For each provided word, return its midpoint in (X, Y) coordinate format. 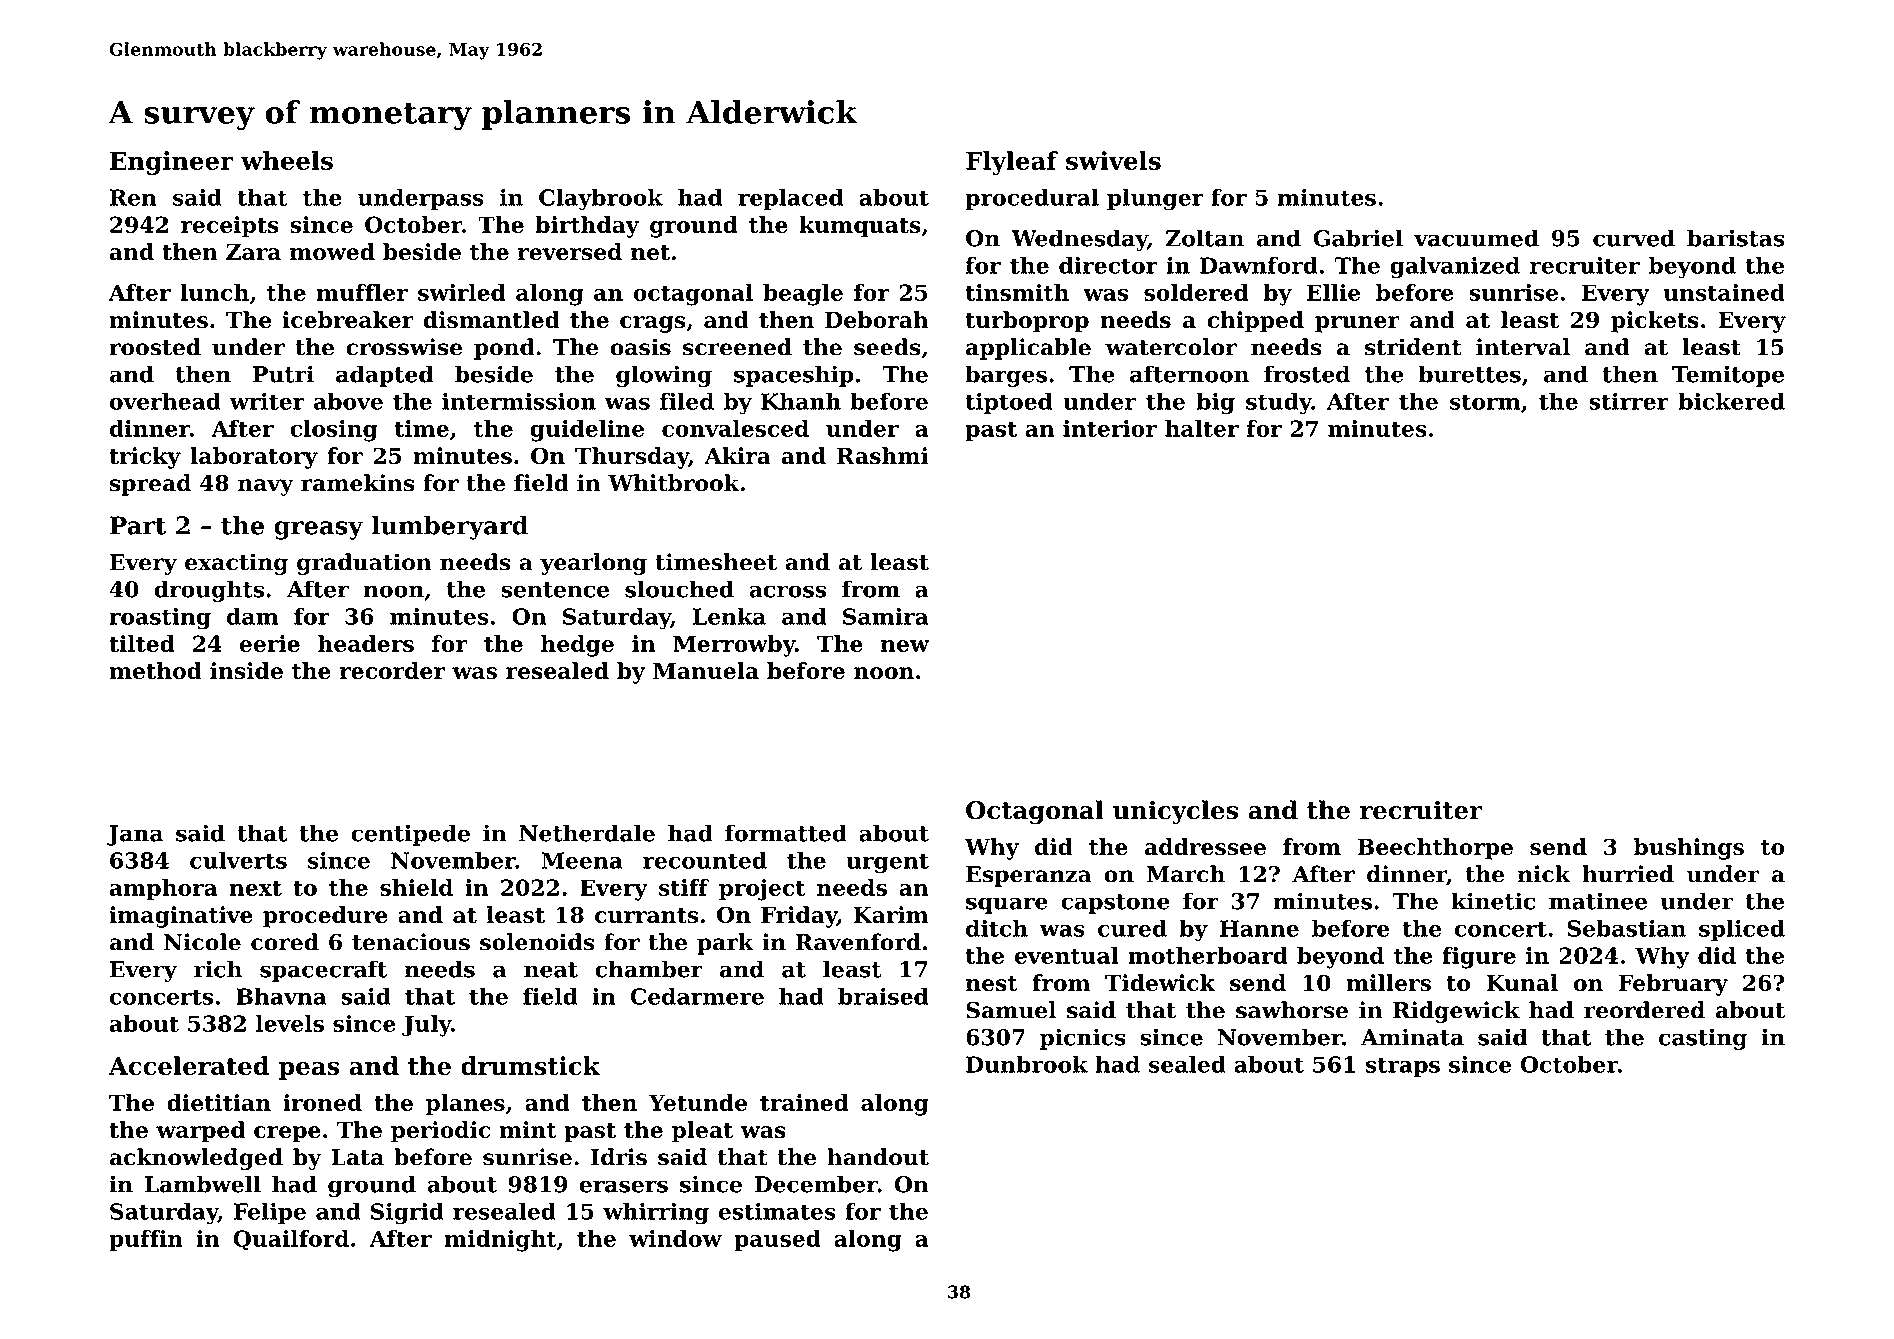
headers (366, 643)
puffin (146, 1240)
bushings (1689, 849)
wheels (287, 160)
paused (777, 1240)
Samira (886, 616)
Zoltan (1205, 238)
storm (1485, 402)
